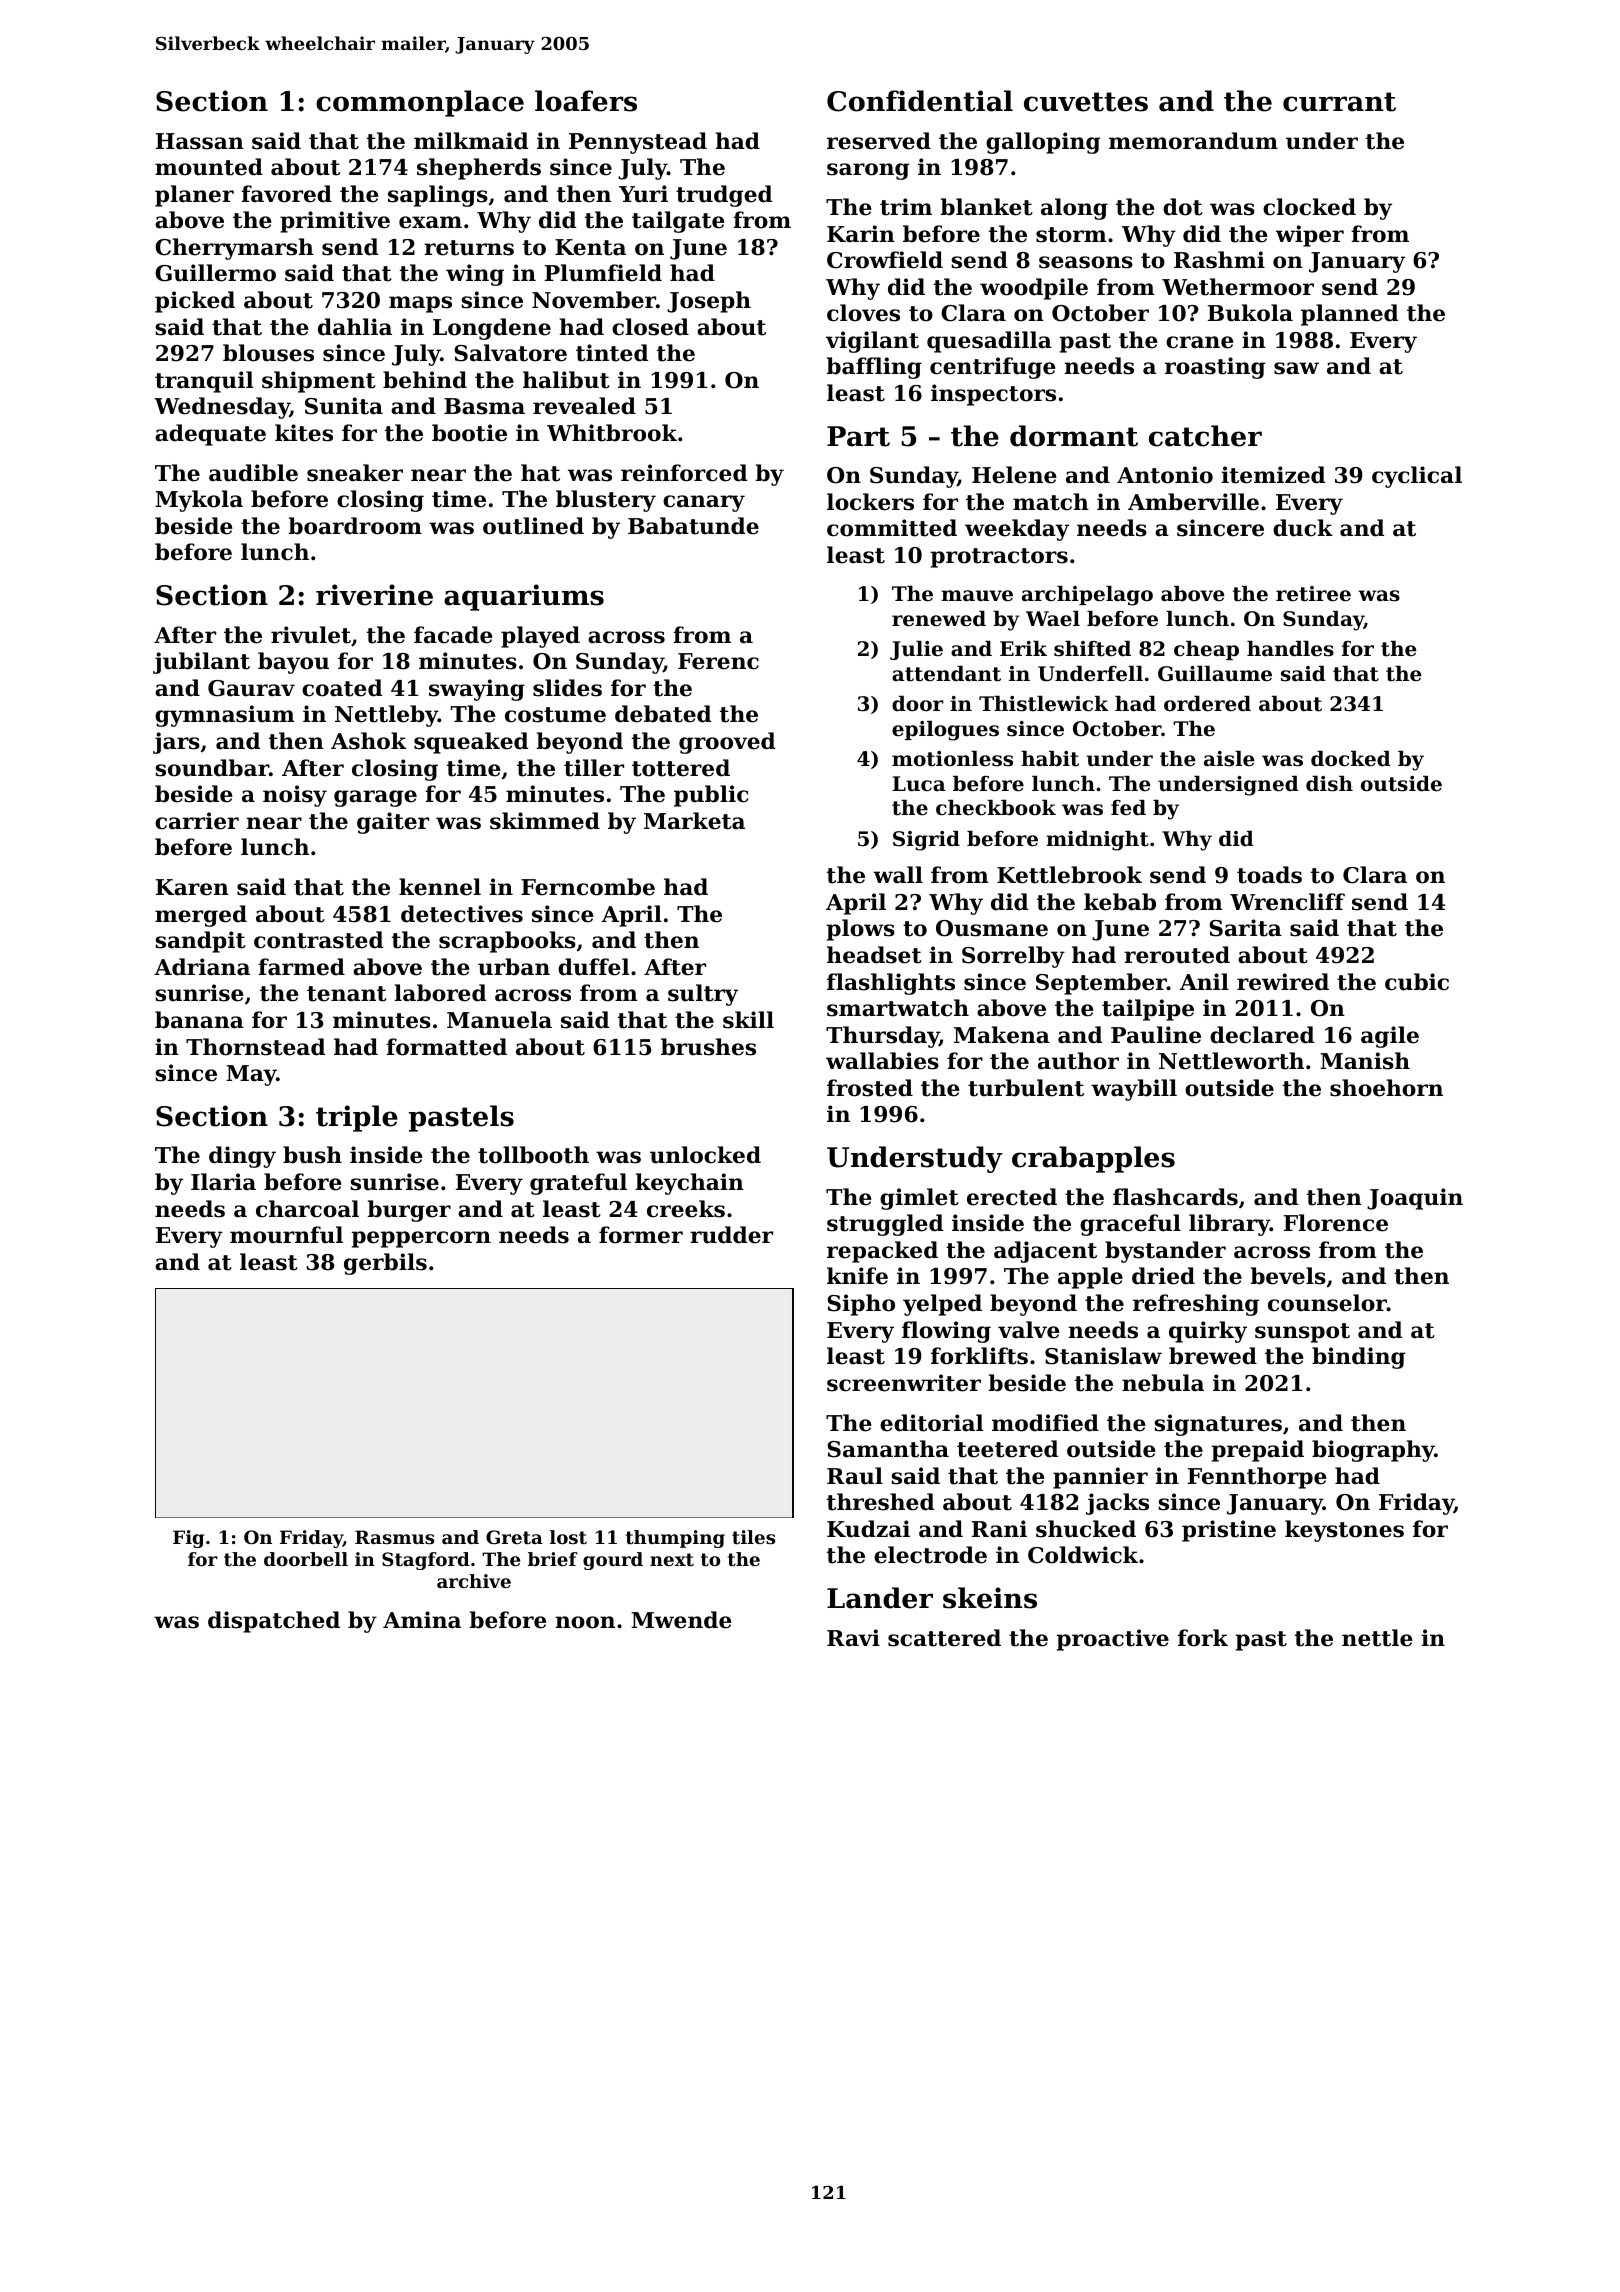 Image resolution: width=1620 pixels, height=2292 pixels. Describe the element at coordinates (727, 743) in the screenshot. I see `grooved` at that location.
